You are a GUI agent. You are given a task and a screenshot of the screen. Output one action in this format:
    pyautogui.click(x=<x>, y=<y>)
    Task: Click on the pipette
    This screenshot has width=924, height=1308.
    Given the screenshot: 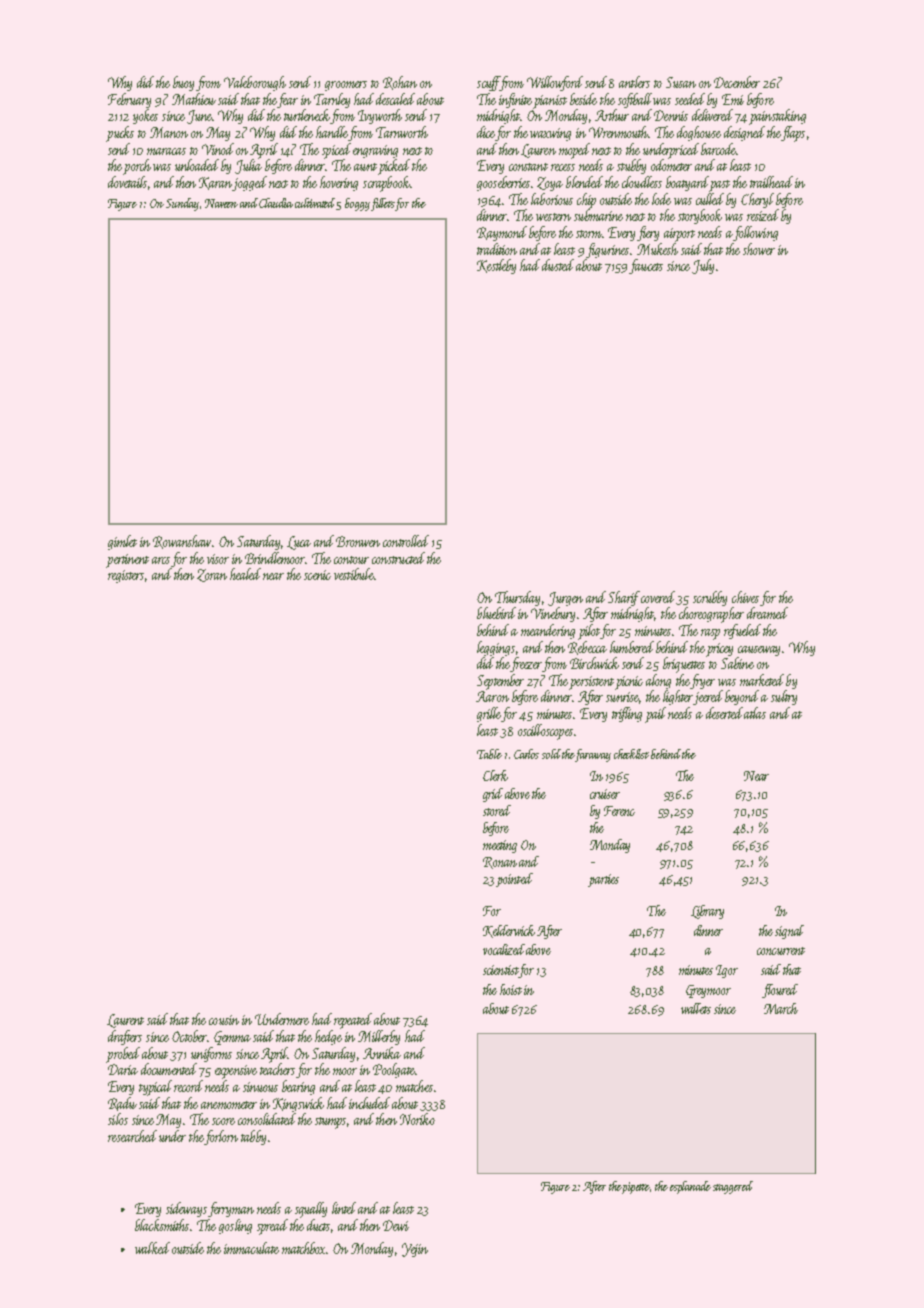 What is the action you would take?
    pyautogui.click(x=636, y=1188)
